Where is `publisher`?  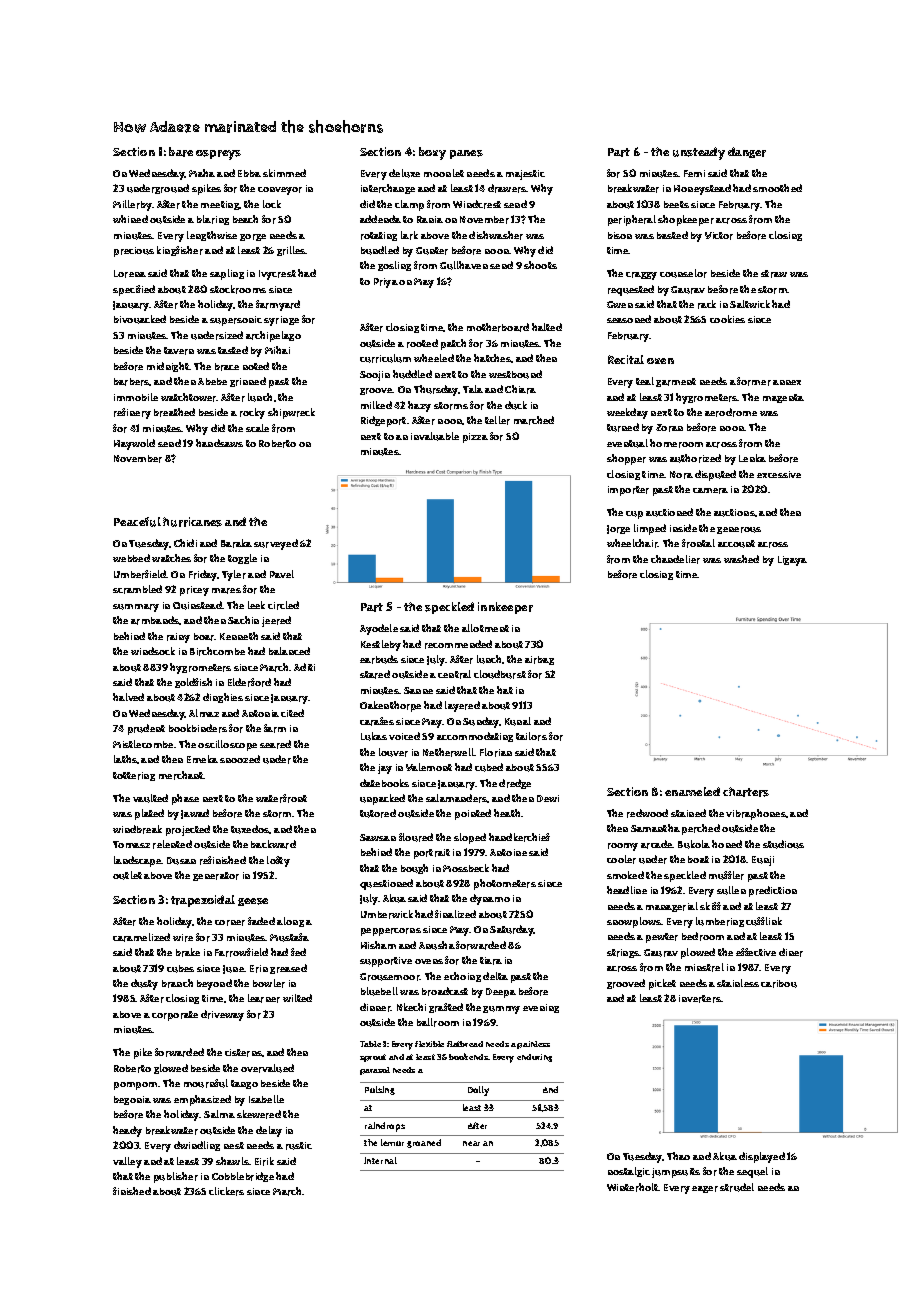
publisher is located at coordinates (176, 1177).
